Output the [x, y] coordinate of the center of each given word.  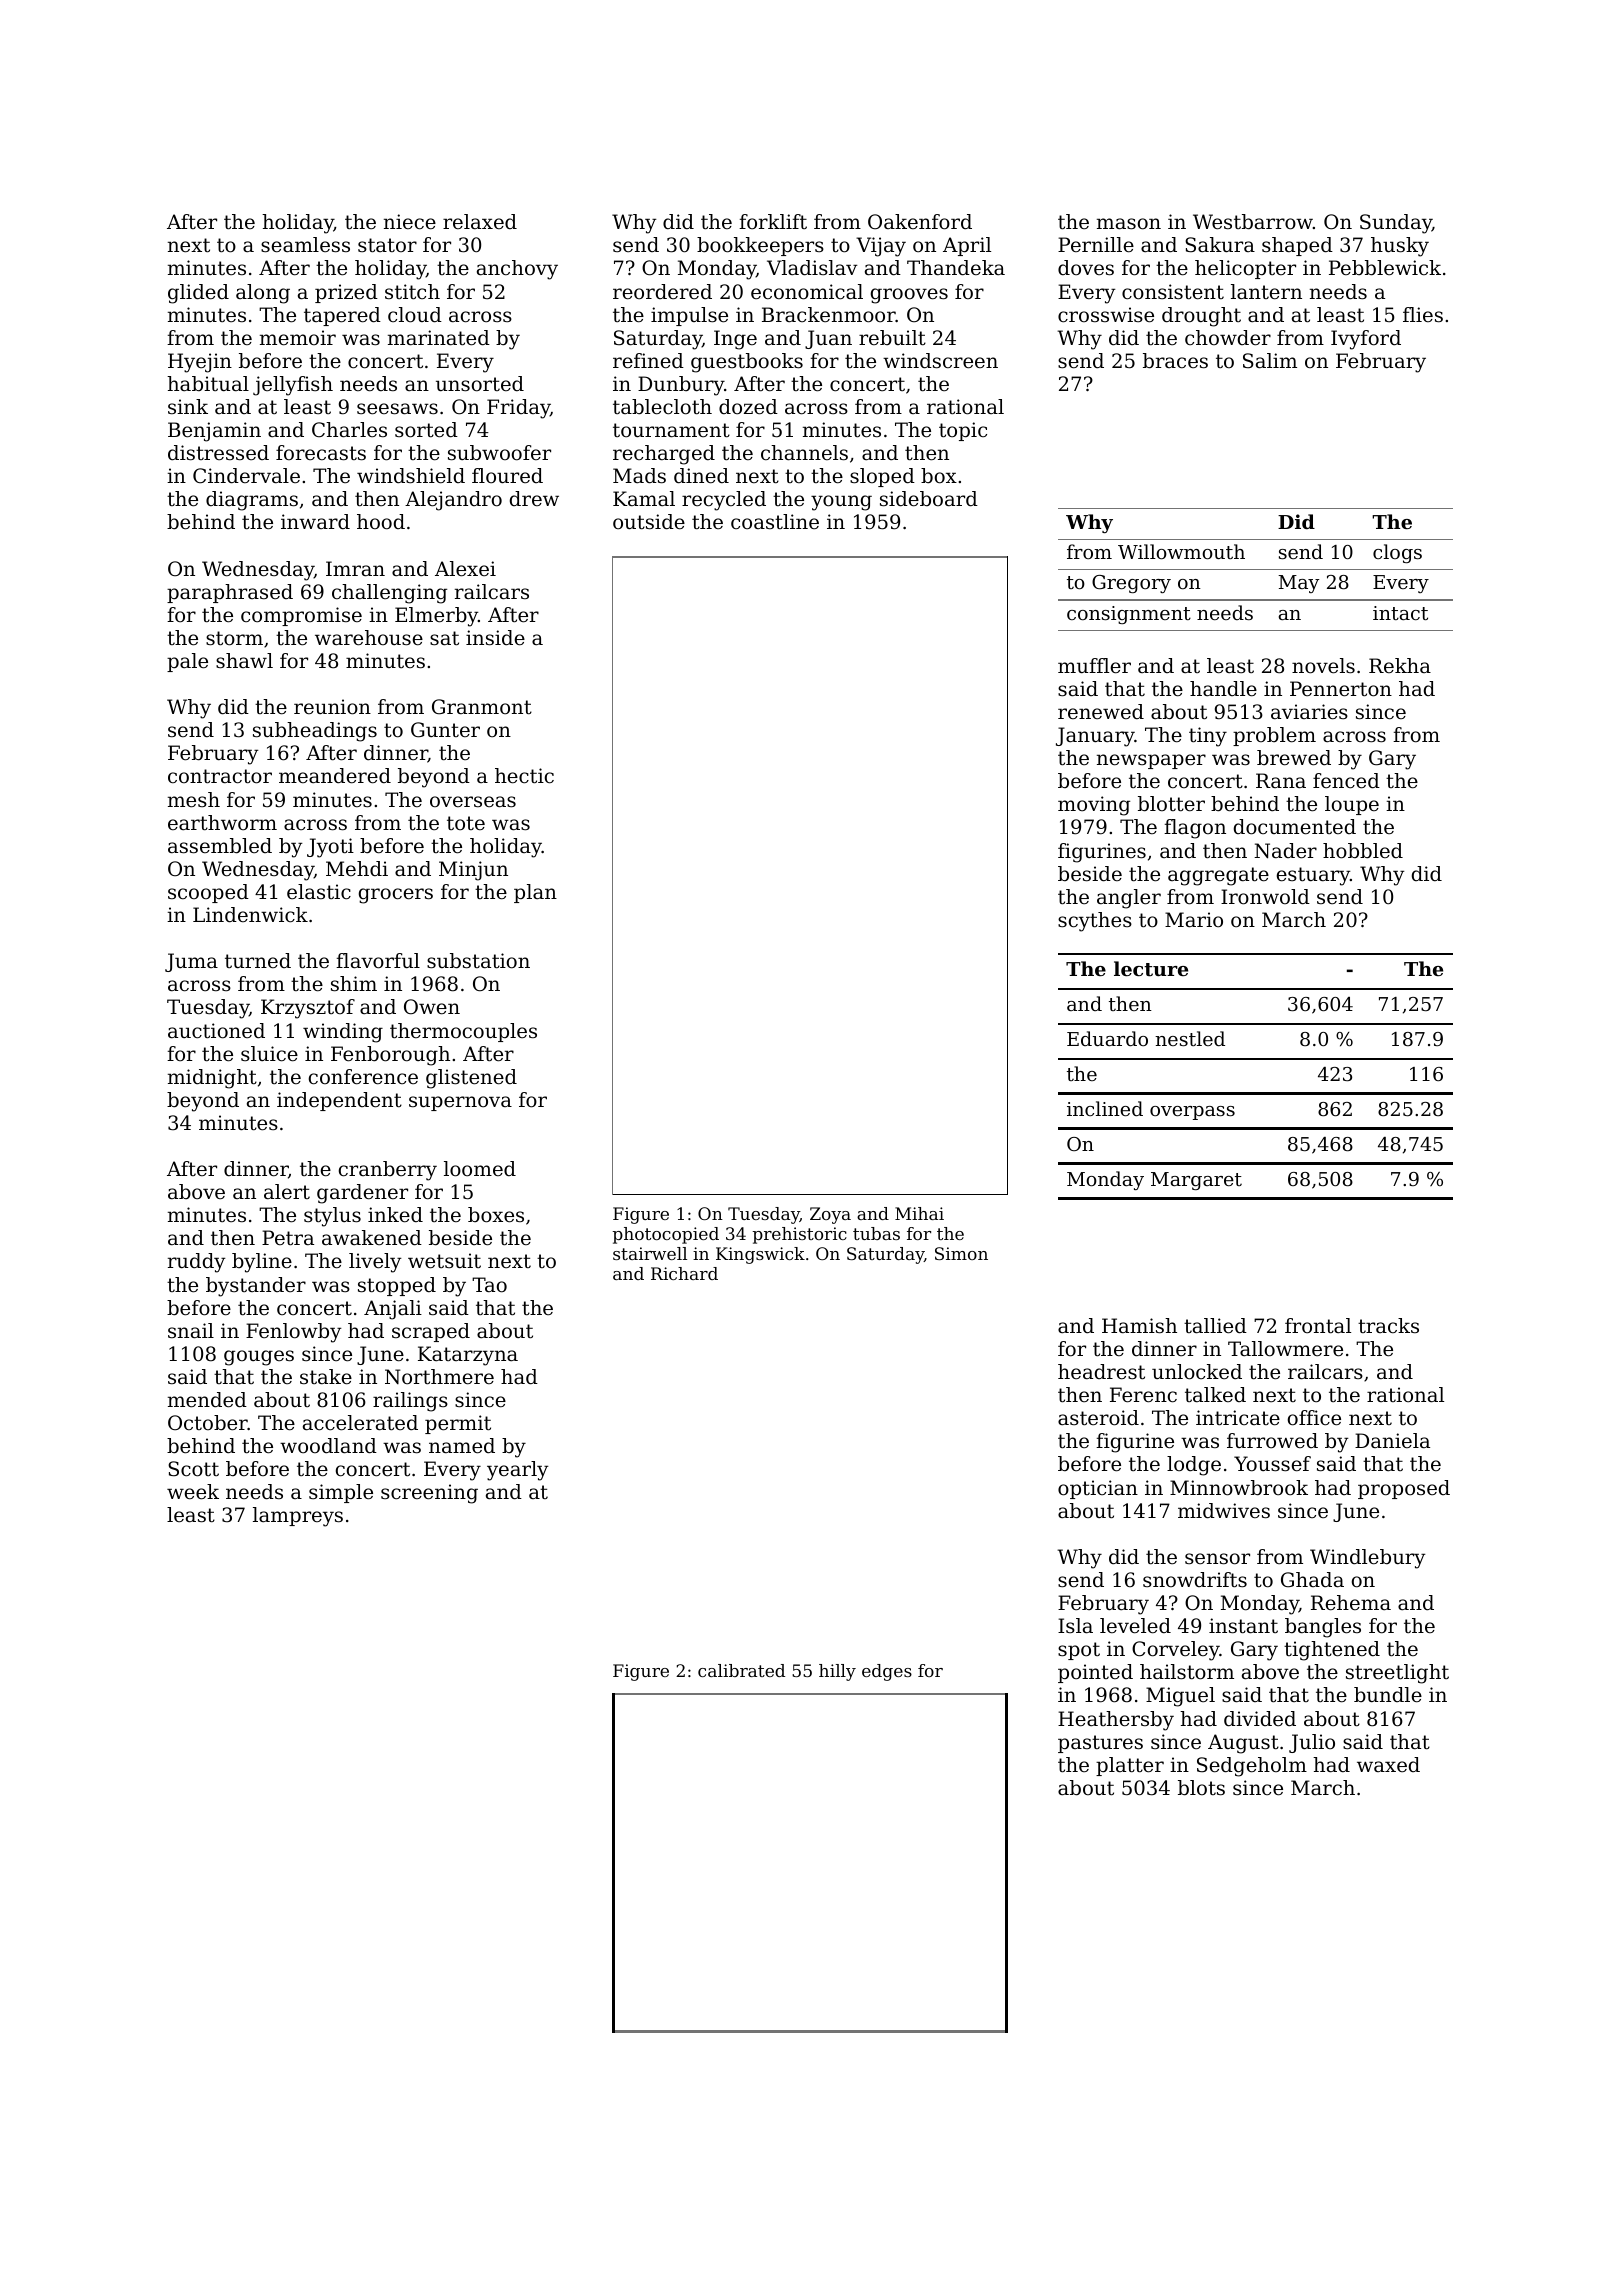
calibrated [741, 1670]
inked [395, 1215]
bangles [1323, 1628]
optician [1098, 1489]
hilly [837, 1672]
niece [410, 222]
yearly [518, 1471]
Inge [735, 340]
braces [1175, 361]
